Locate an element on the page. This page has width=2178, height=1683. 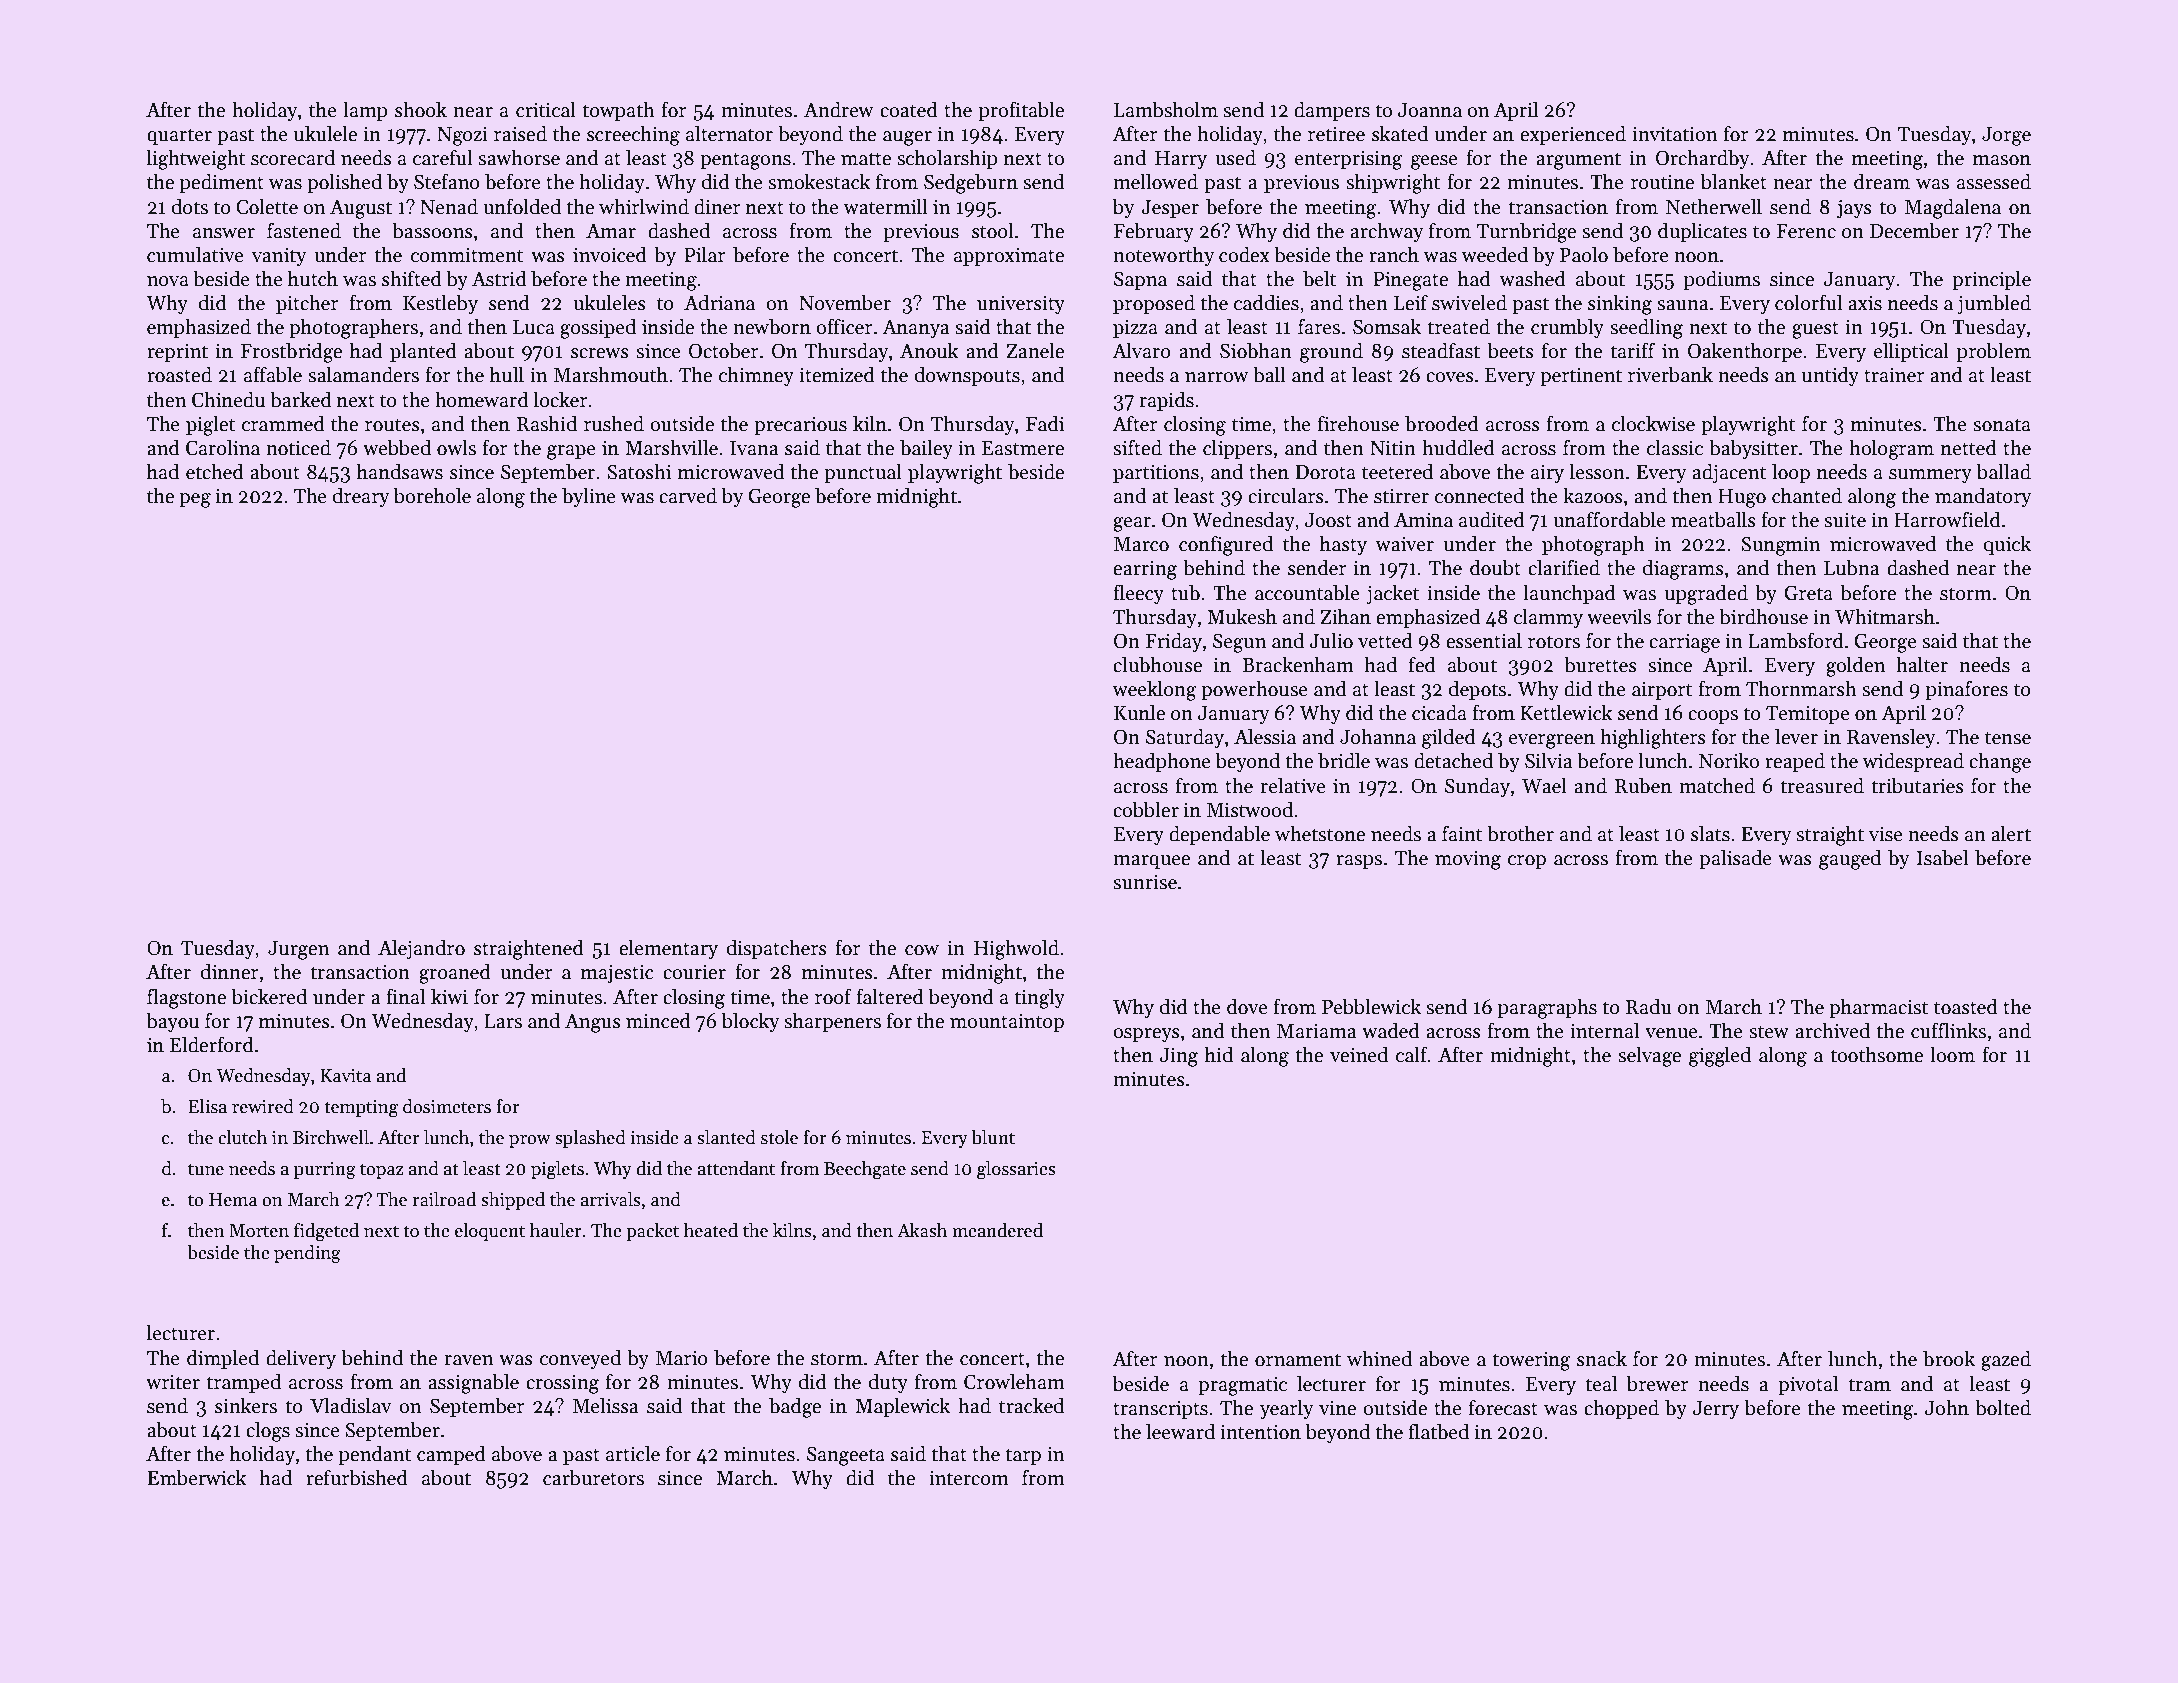
lamp is located at coordinates (365, 111).
